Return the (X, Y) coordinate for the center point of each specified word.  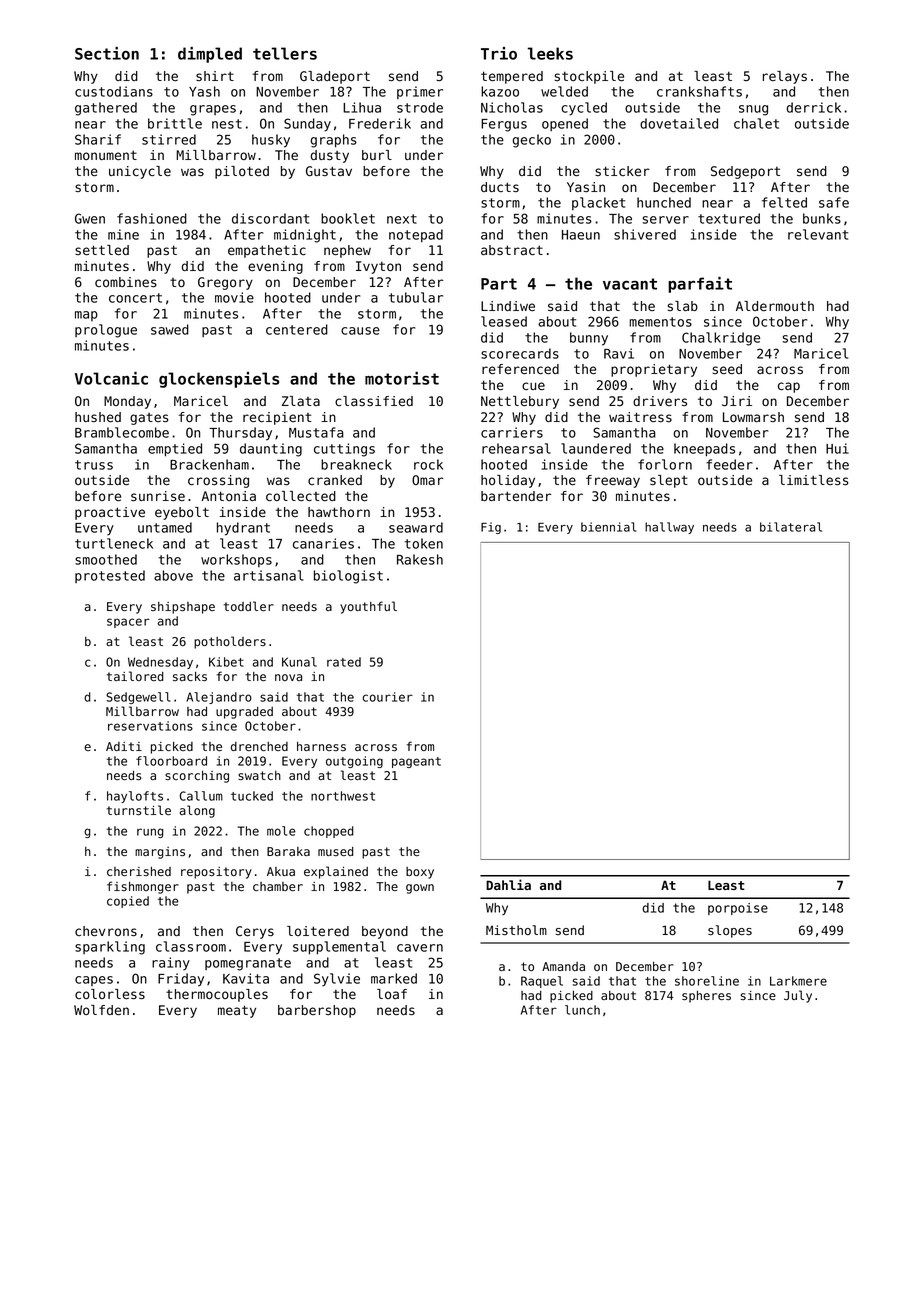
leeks (550, 53)
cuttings (344, 450)
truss (94, 465)
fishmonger (143, 887)
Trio (499, 53)
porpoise (738, 909)
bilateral (791, 527)
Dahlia (508, 884)
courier (387, 697)
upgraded (244, 713)
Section (107, 53)
